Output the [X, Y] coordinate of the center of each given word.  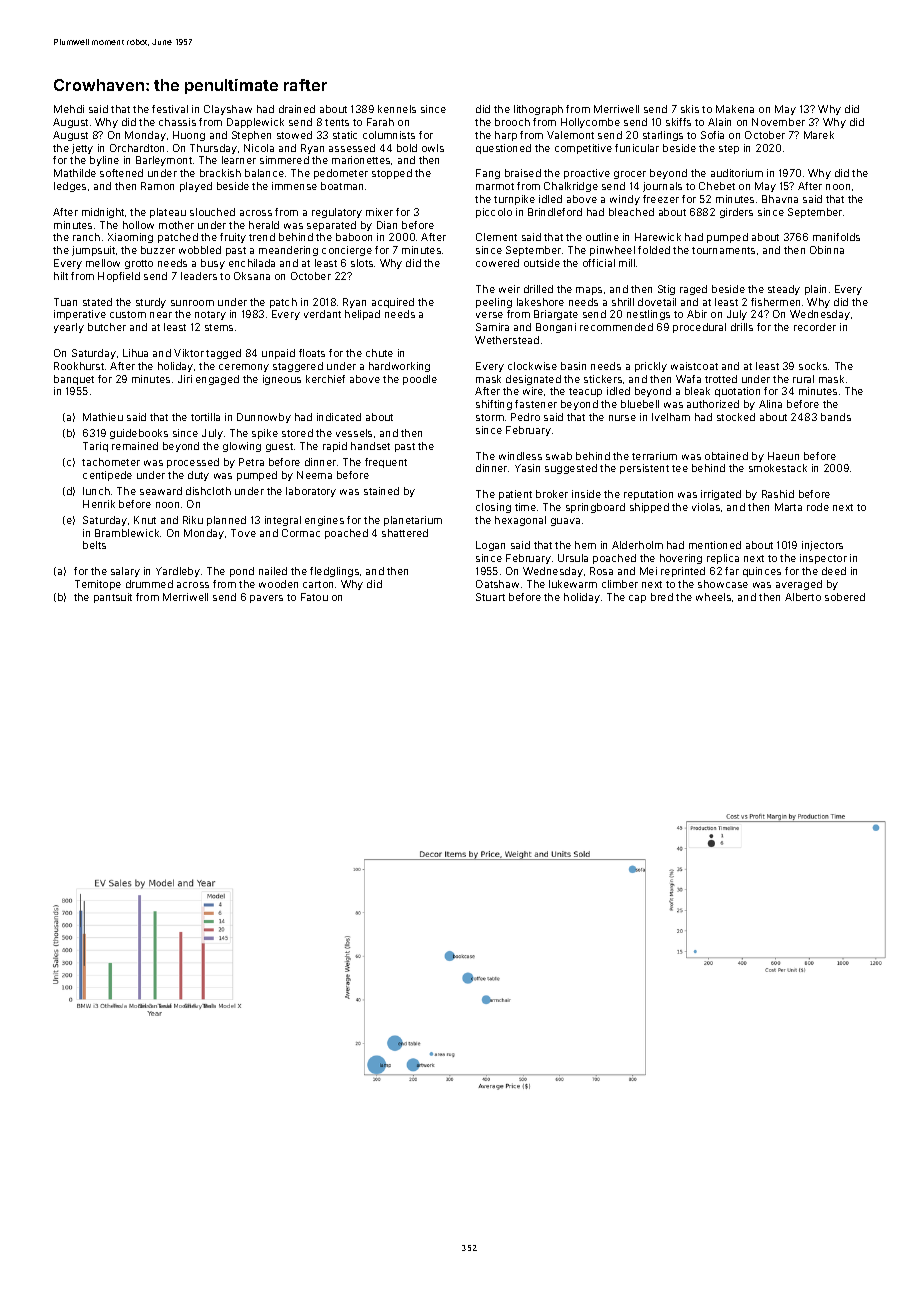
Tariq [95, 447]
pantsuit [113, 598]
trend [262, 237]
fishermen [775, 302]
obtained [726, 456]
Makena [735, 109]
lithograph [538, 110]
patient [515, 495]
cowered [497, 263]
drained [297, 109]
